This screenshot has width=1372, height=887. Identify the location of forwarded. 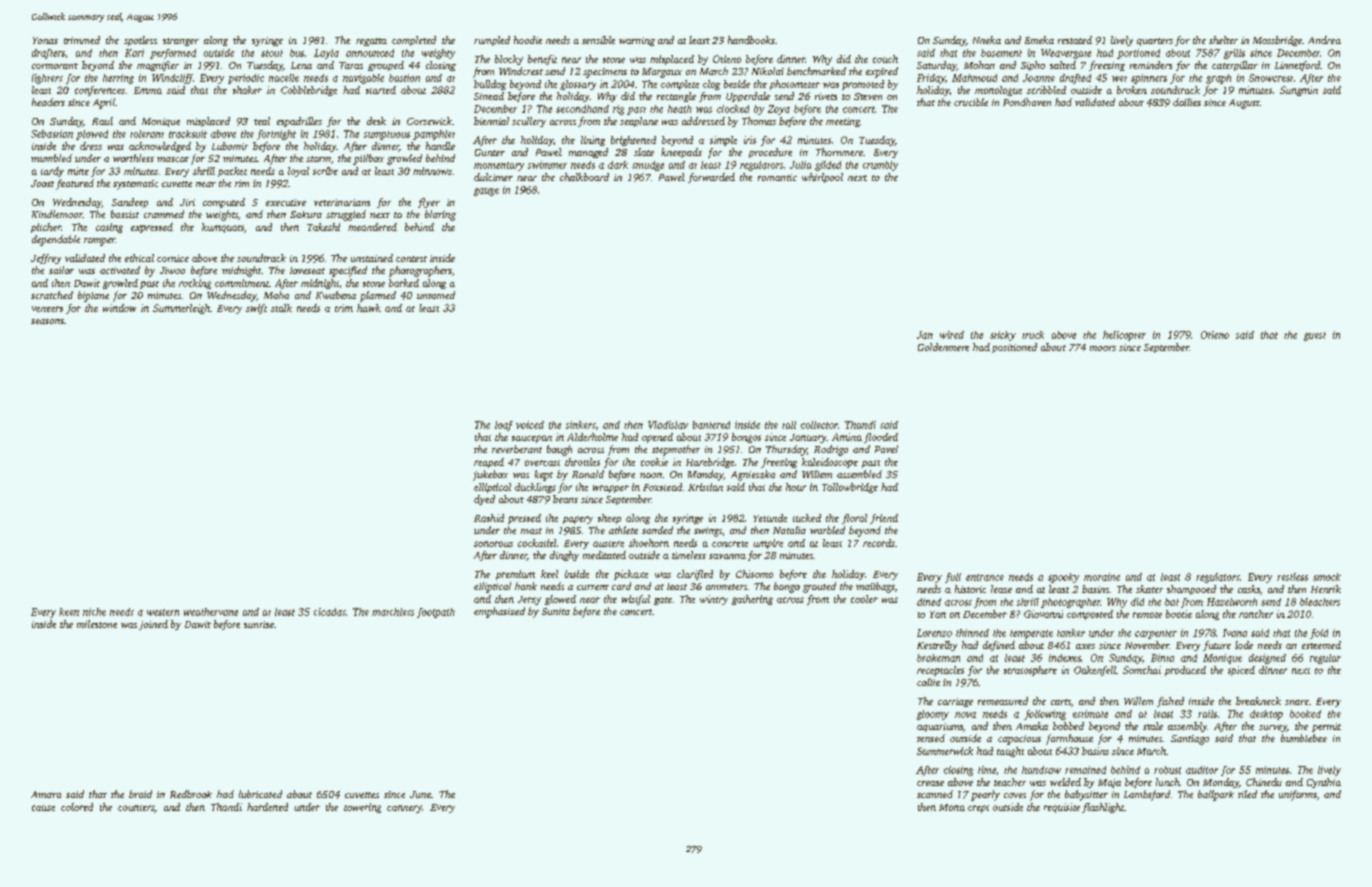
(711, 178).
